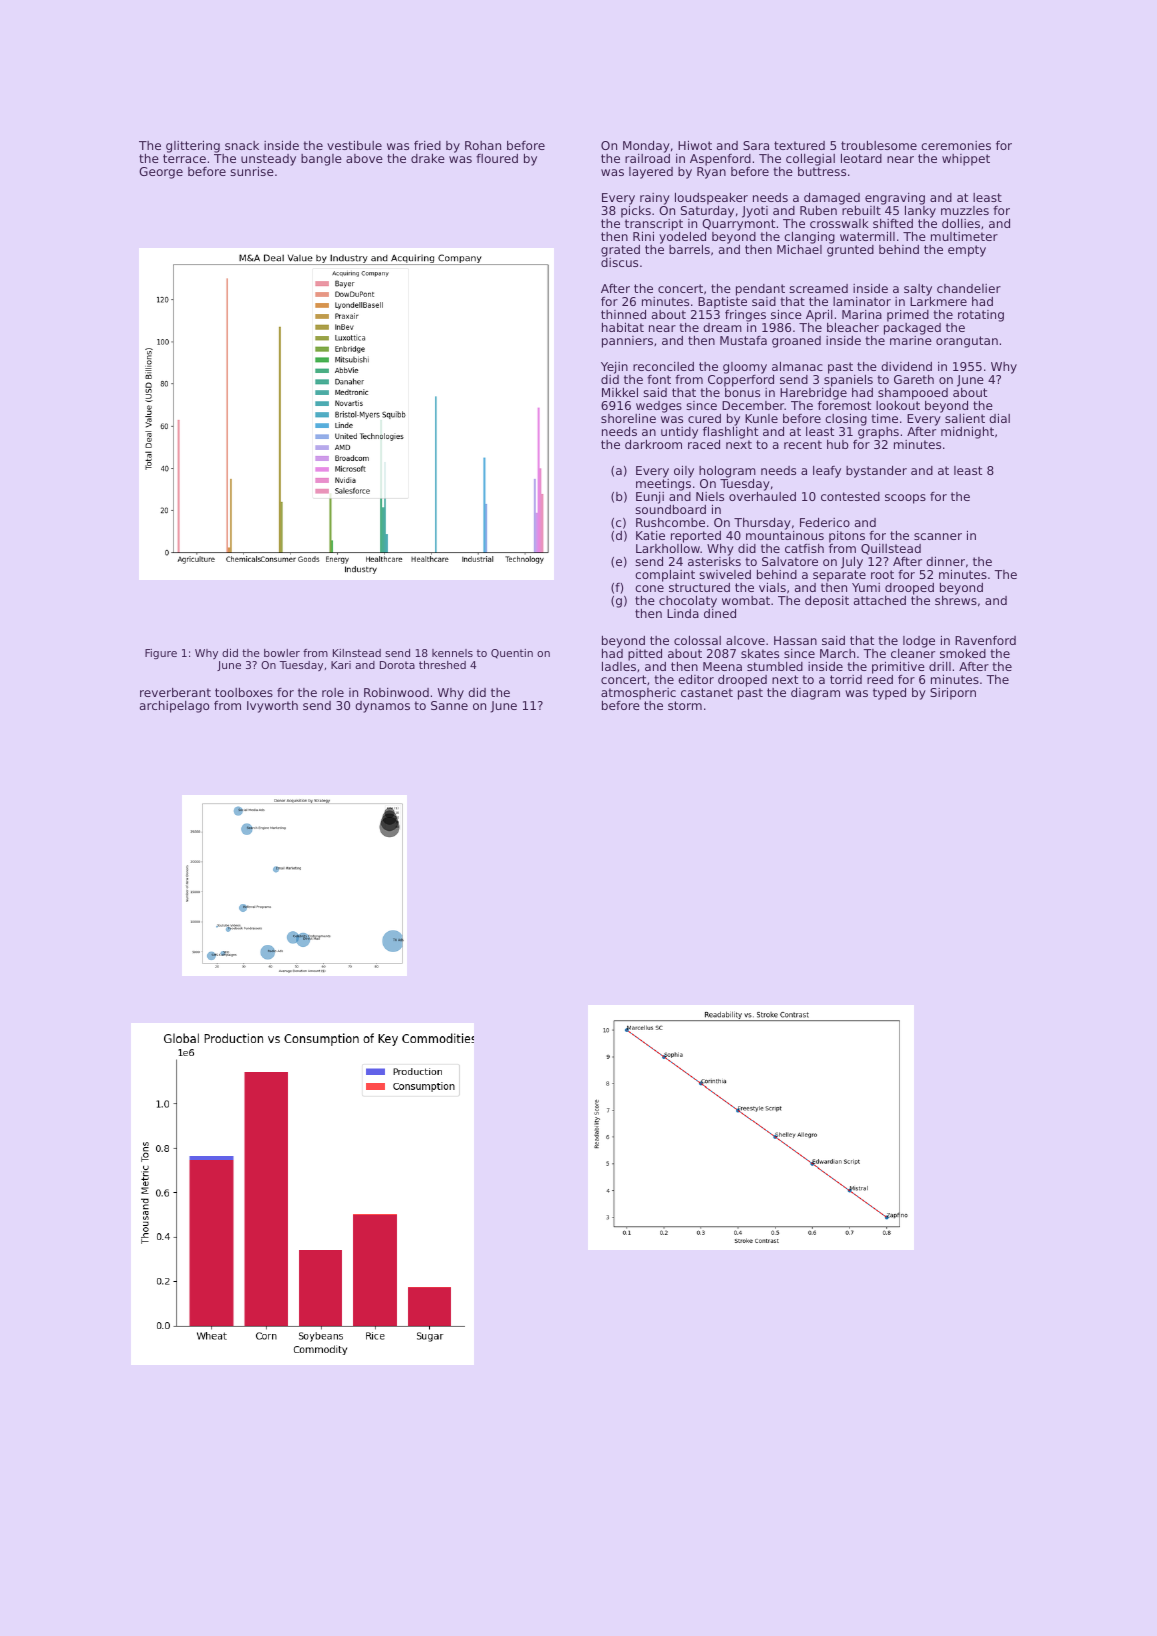 The image size is (1157, 1636). Describe the element at coordinates (242, 145) in the document. I see `snack` at that location.
